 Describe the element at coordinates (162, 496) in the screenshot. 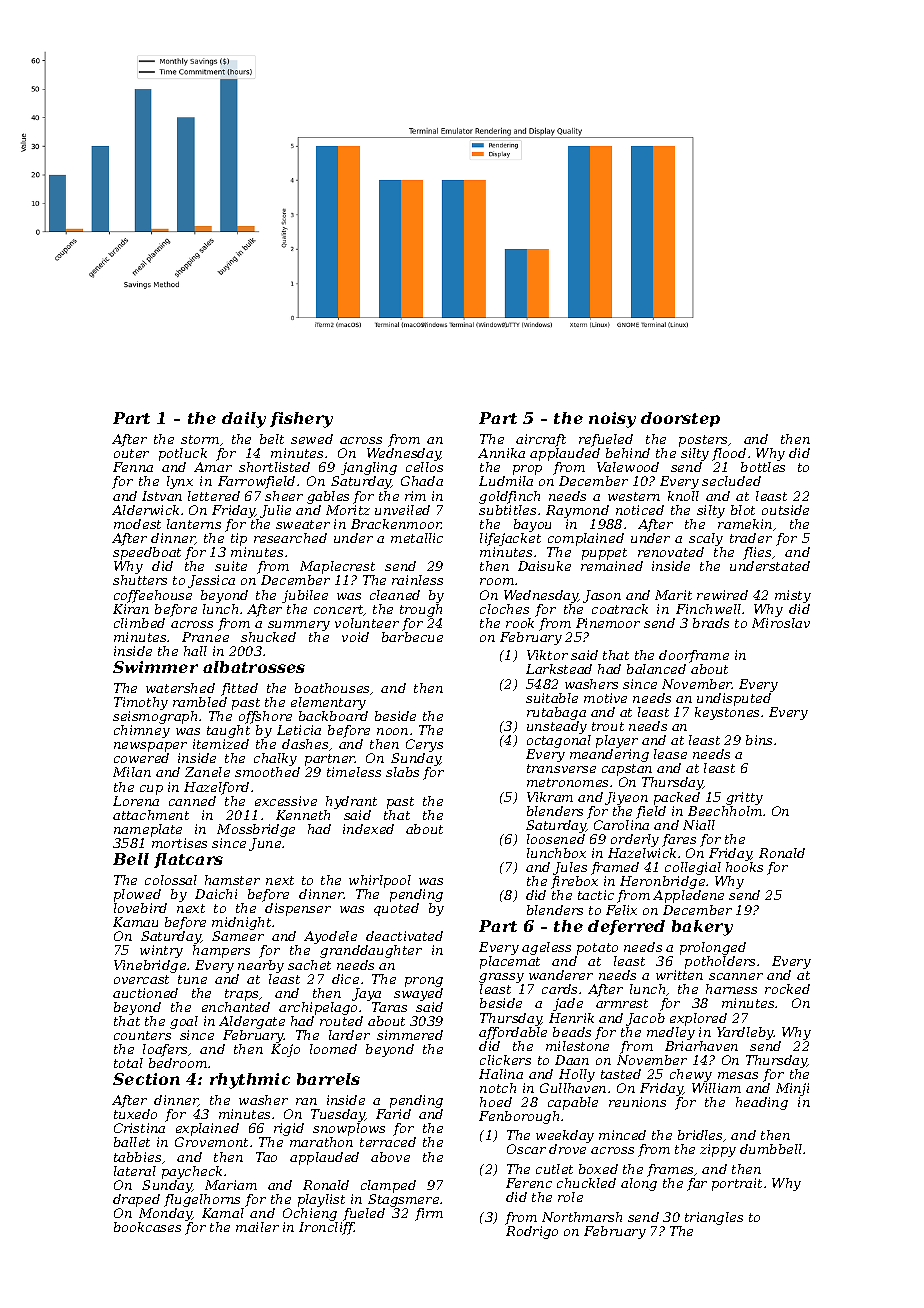

I see `Istvan` at that location.
